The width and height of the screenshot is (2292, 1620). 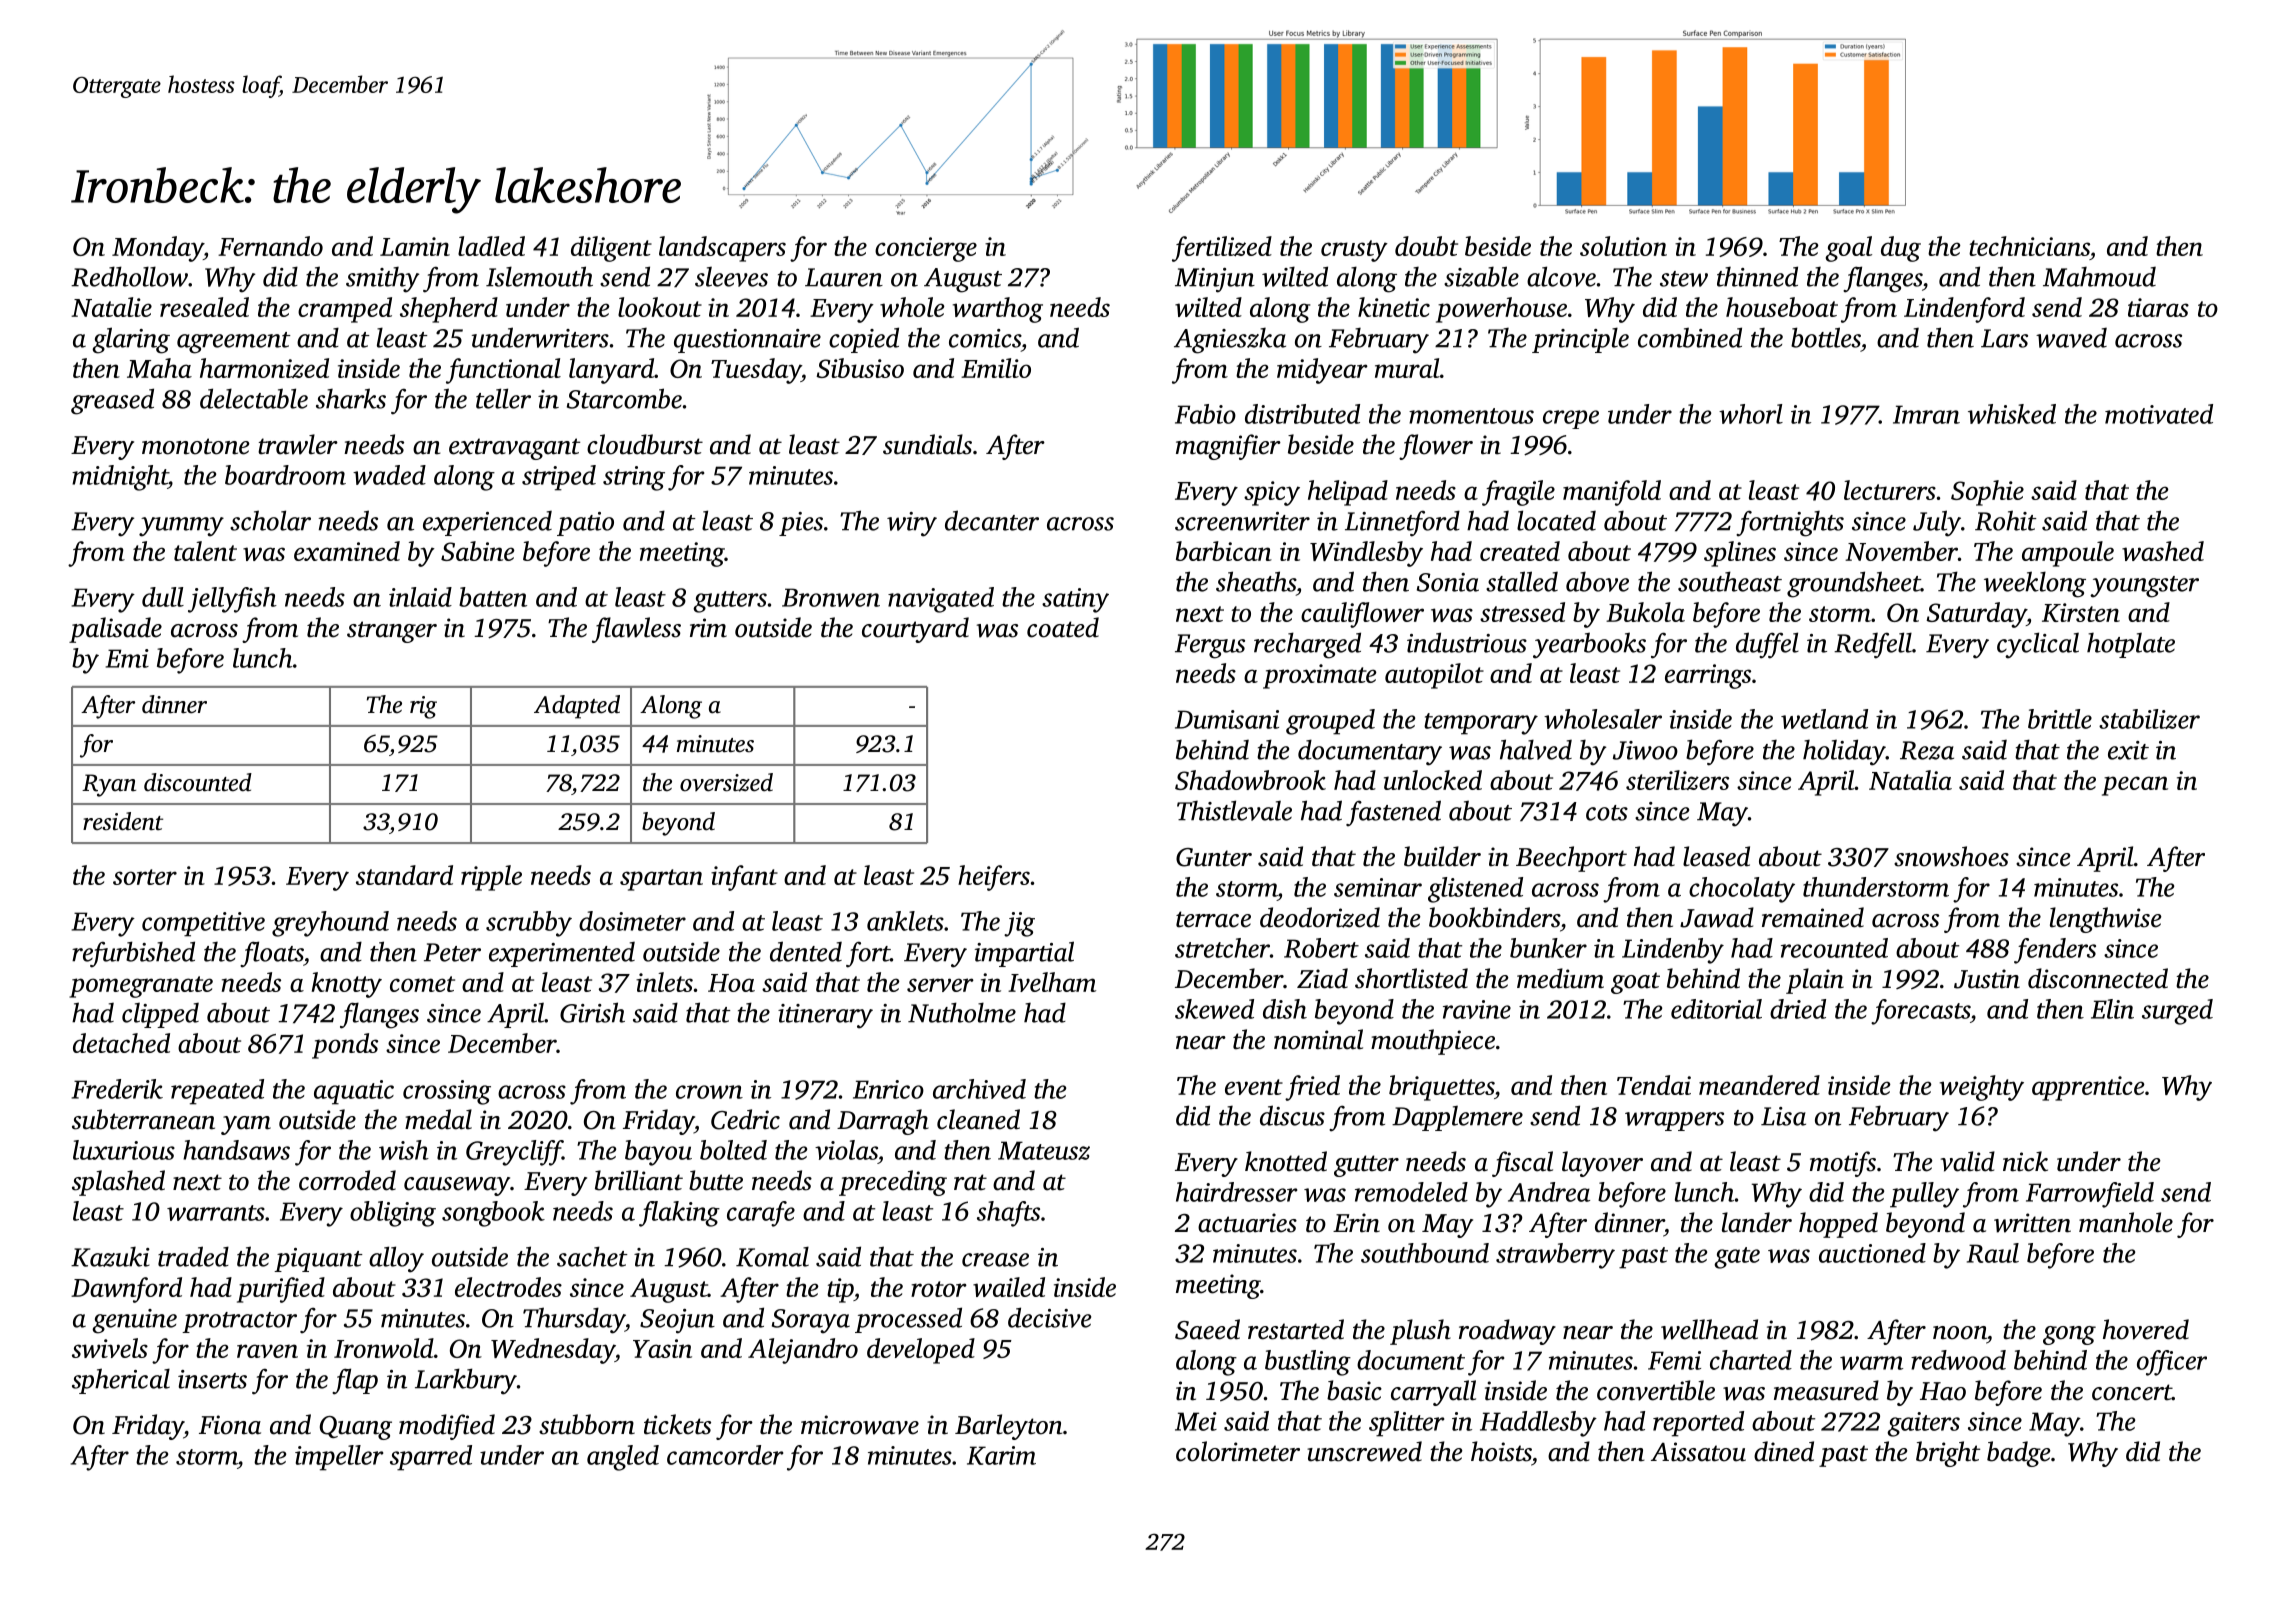 I want to click on flawless, so click(x=636, y=630).
